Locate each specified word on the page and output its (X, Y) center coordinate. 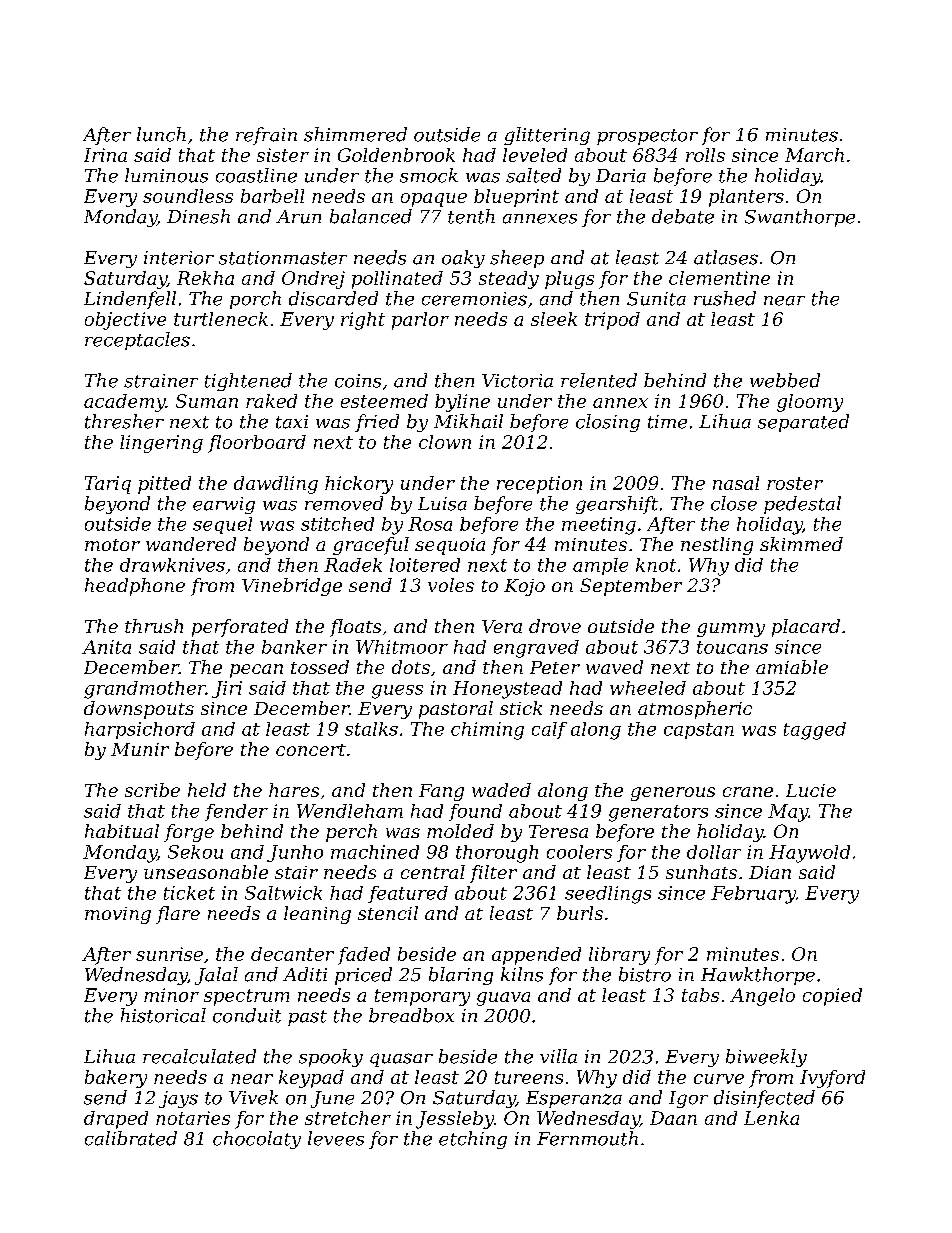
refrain (266, 136)
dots (411, 667)
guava (503, 999)
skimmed (801, 544)
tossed (320, 667)
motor (112, 545)
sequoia (450, 546)
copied (832, 997)
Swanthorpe (800, 218)
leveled (535, 155)
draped (116, 1120)
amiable (792, 667)
